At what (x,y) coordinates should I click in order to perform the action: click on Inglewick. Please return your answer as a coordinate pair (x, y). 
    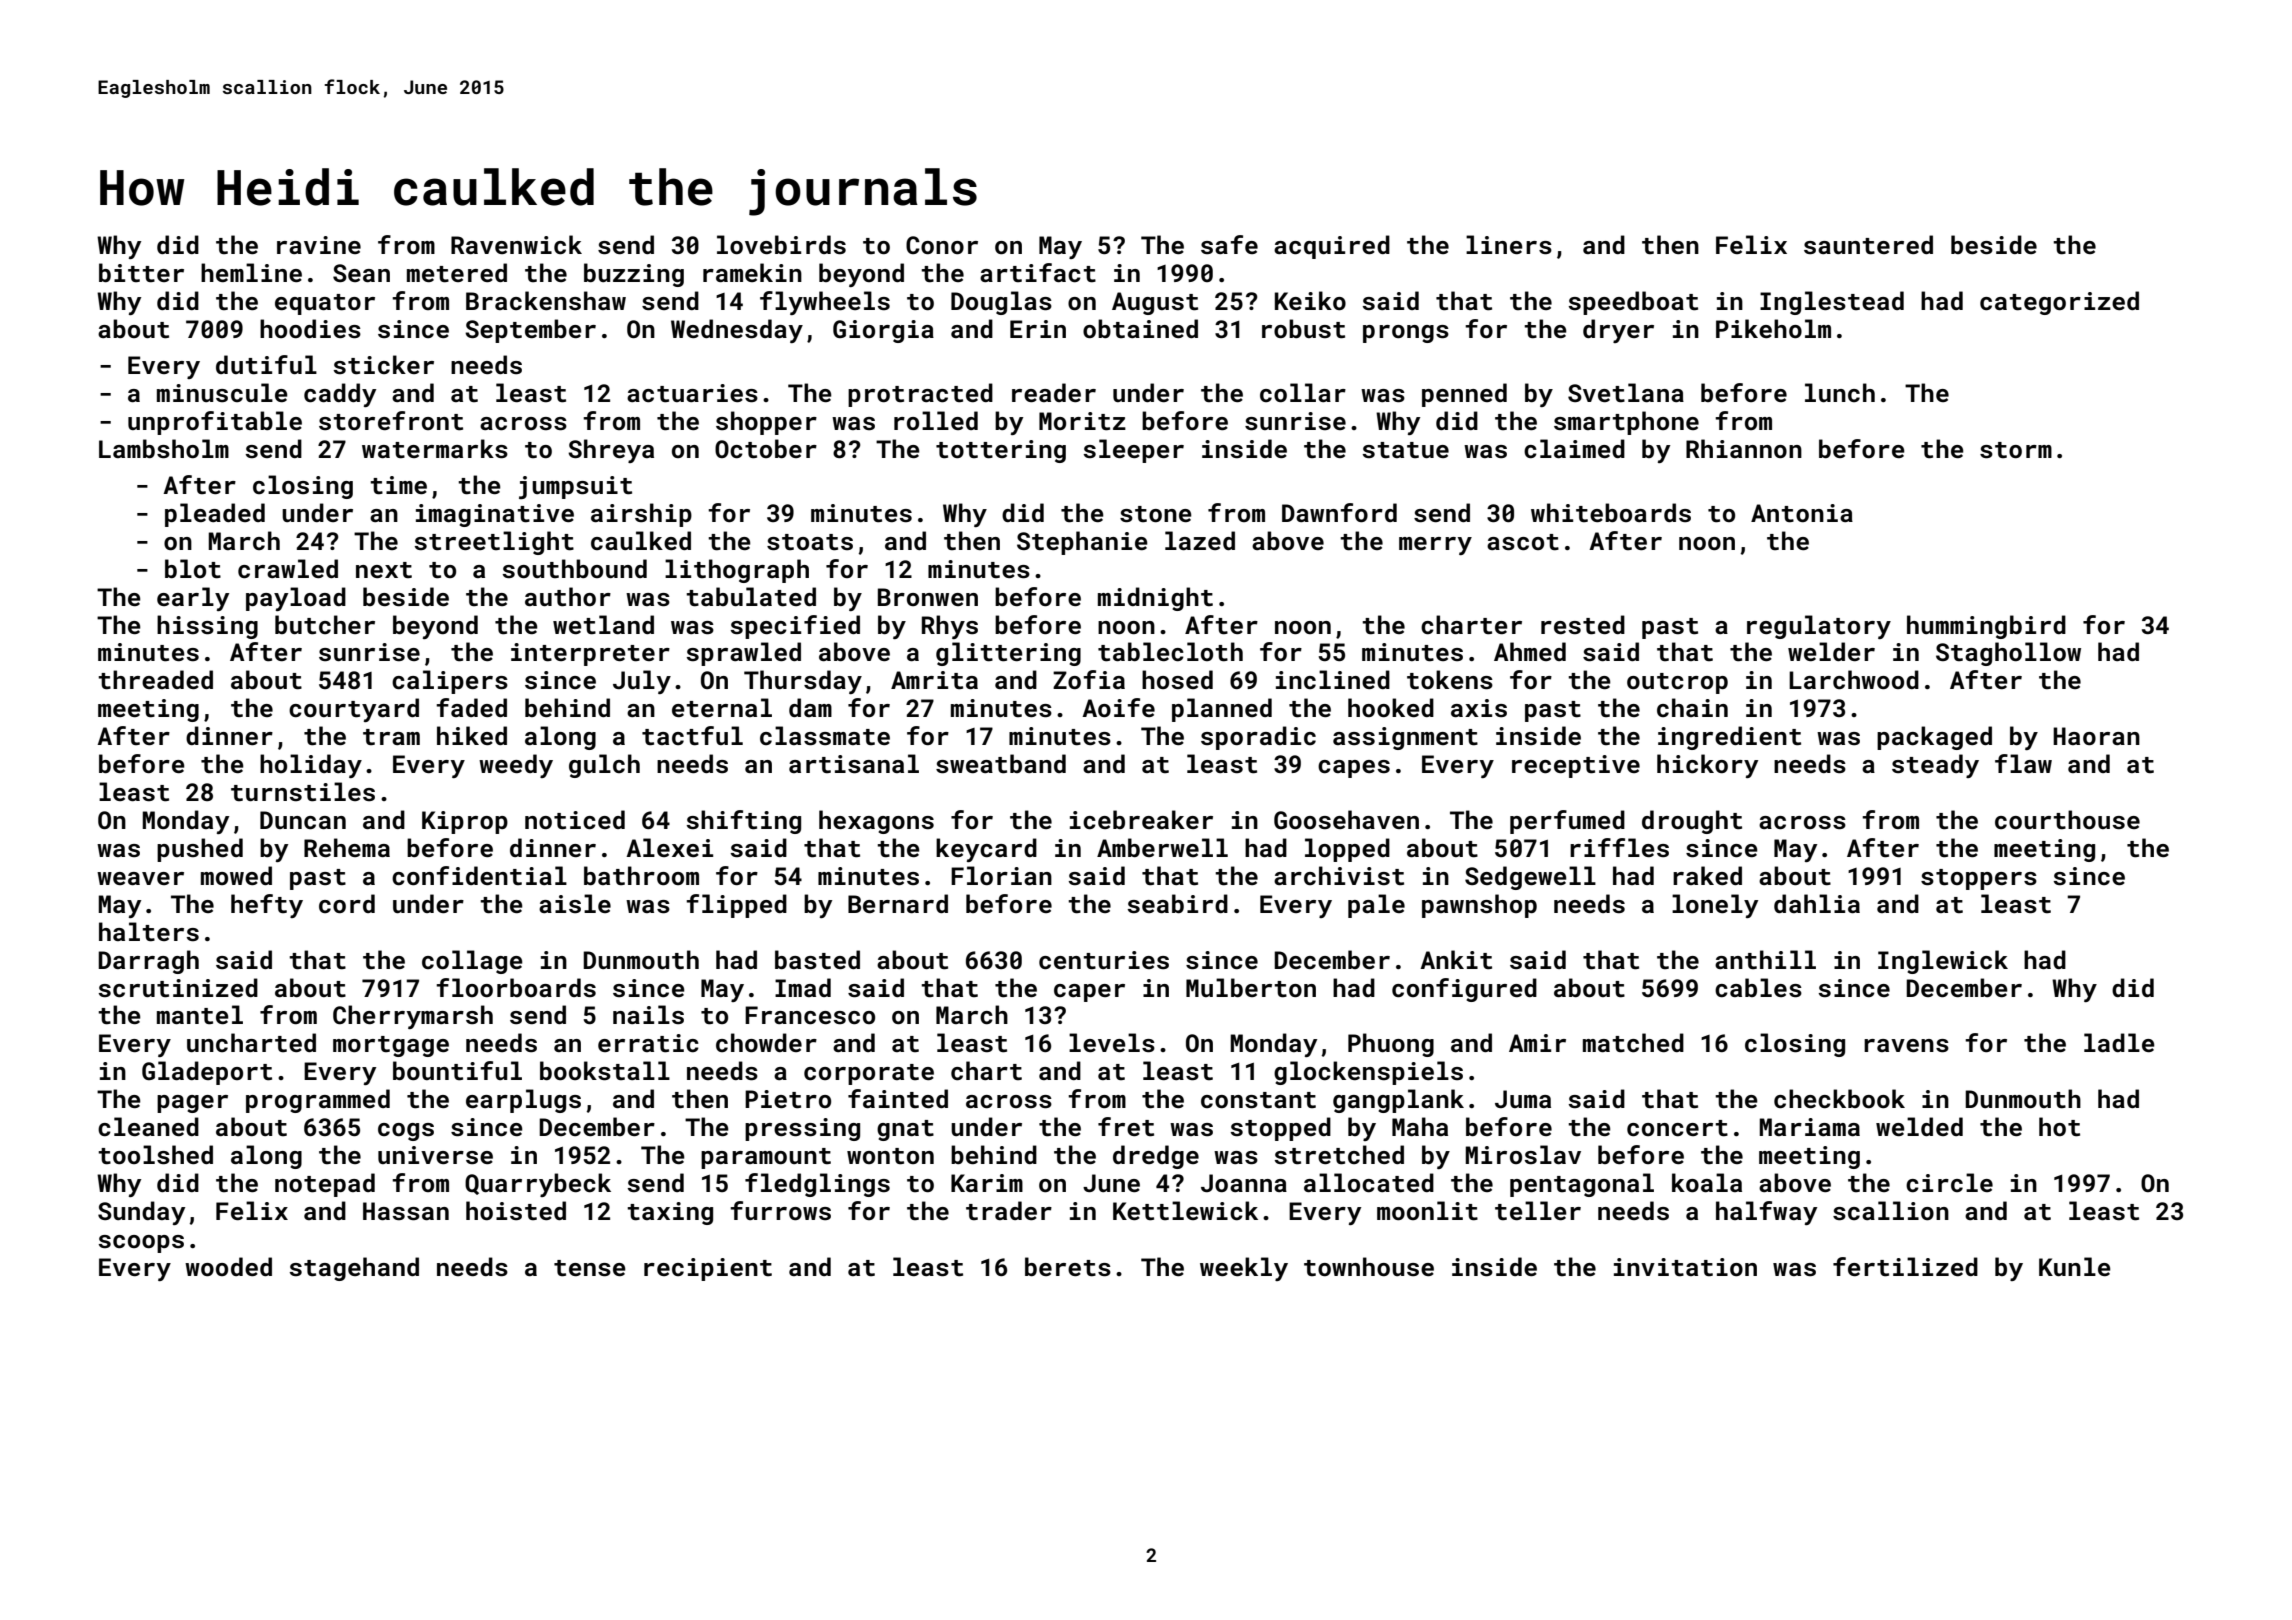
    Looking at the image, I should click on (1943, 962).
